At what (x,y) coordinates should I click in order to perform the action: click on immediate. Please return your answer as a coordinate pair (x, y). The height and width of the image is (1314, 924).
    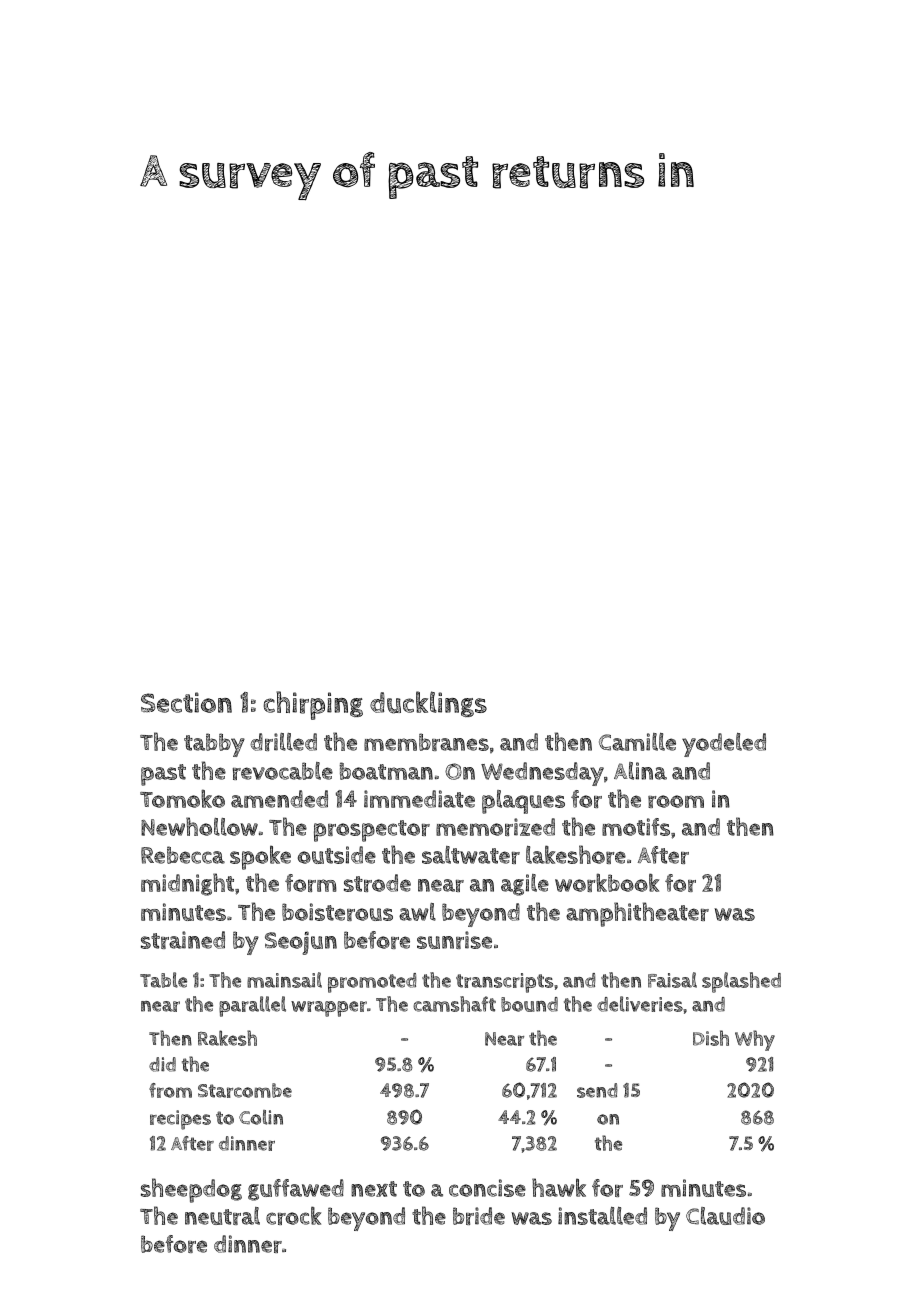
    Looking at the image, I should click on (419, 799).
